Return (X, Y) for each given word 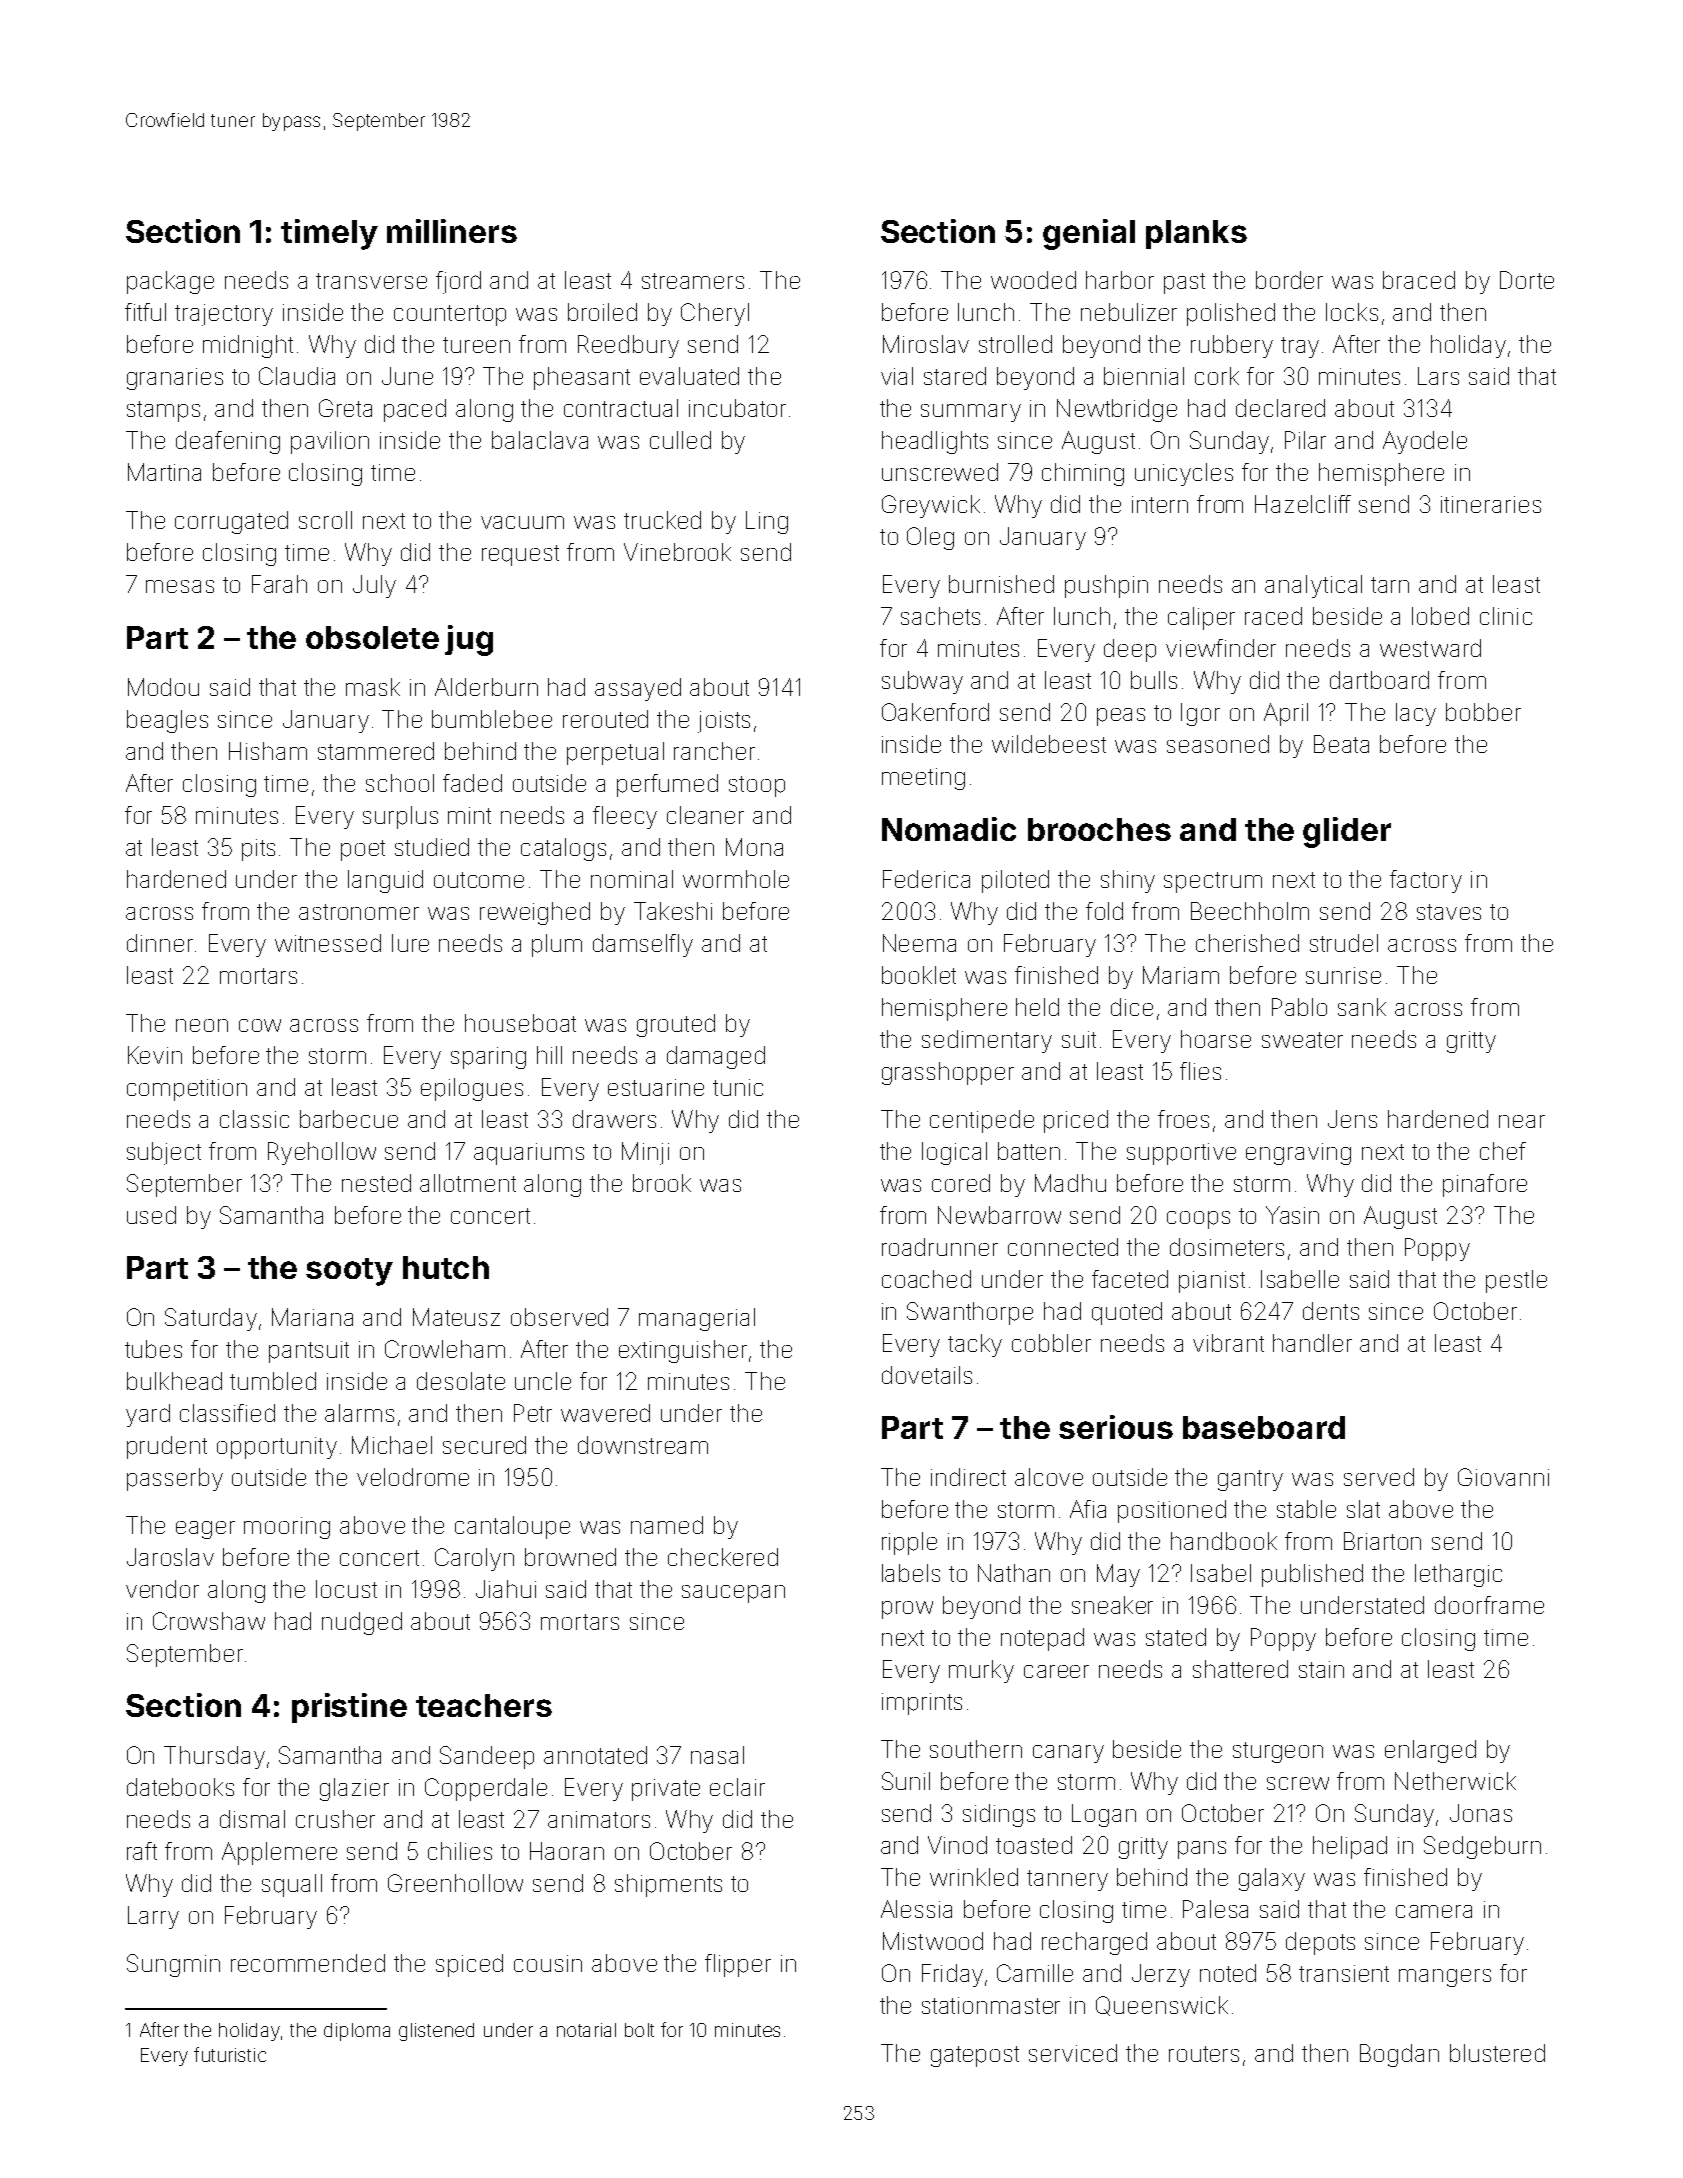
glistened (436, 2032)
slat (1363, 1509)
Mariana (312, 1317)
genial (1089, 234)
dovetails (927, 1375)
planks (1196, 234)
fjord (458, 282)
